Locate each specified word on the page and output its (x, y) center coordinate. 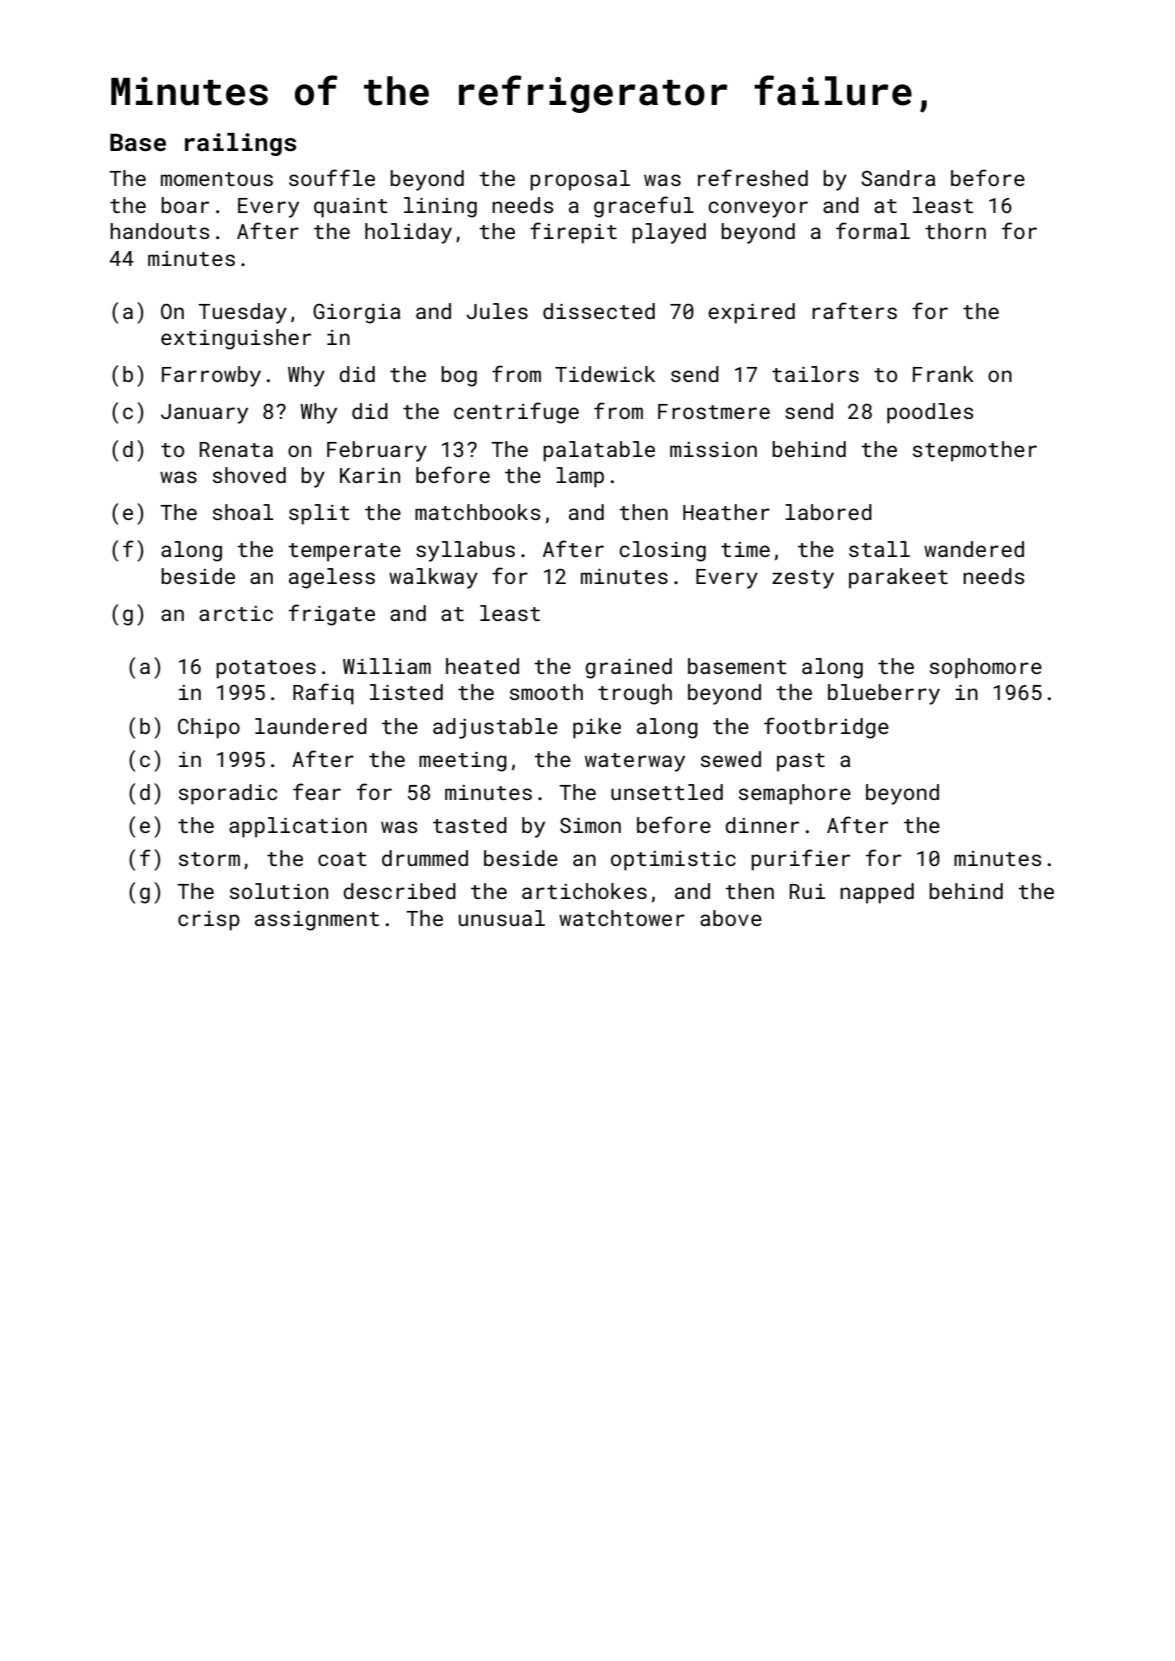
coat (342, 859)
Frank (943, 374)
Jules (497, 311)
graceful (644, 207)
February (377, 451)
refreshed (753, 177)
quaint (351, 208)
